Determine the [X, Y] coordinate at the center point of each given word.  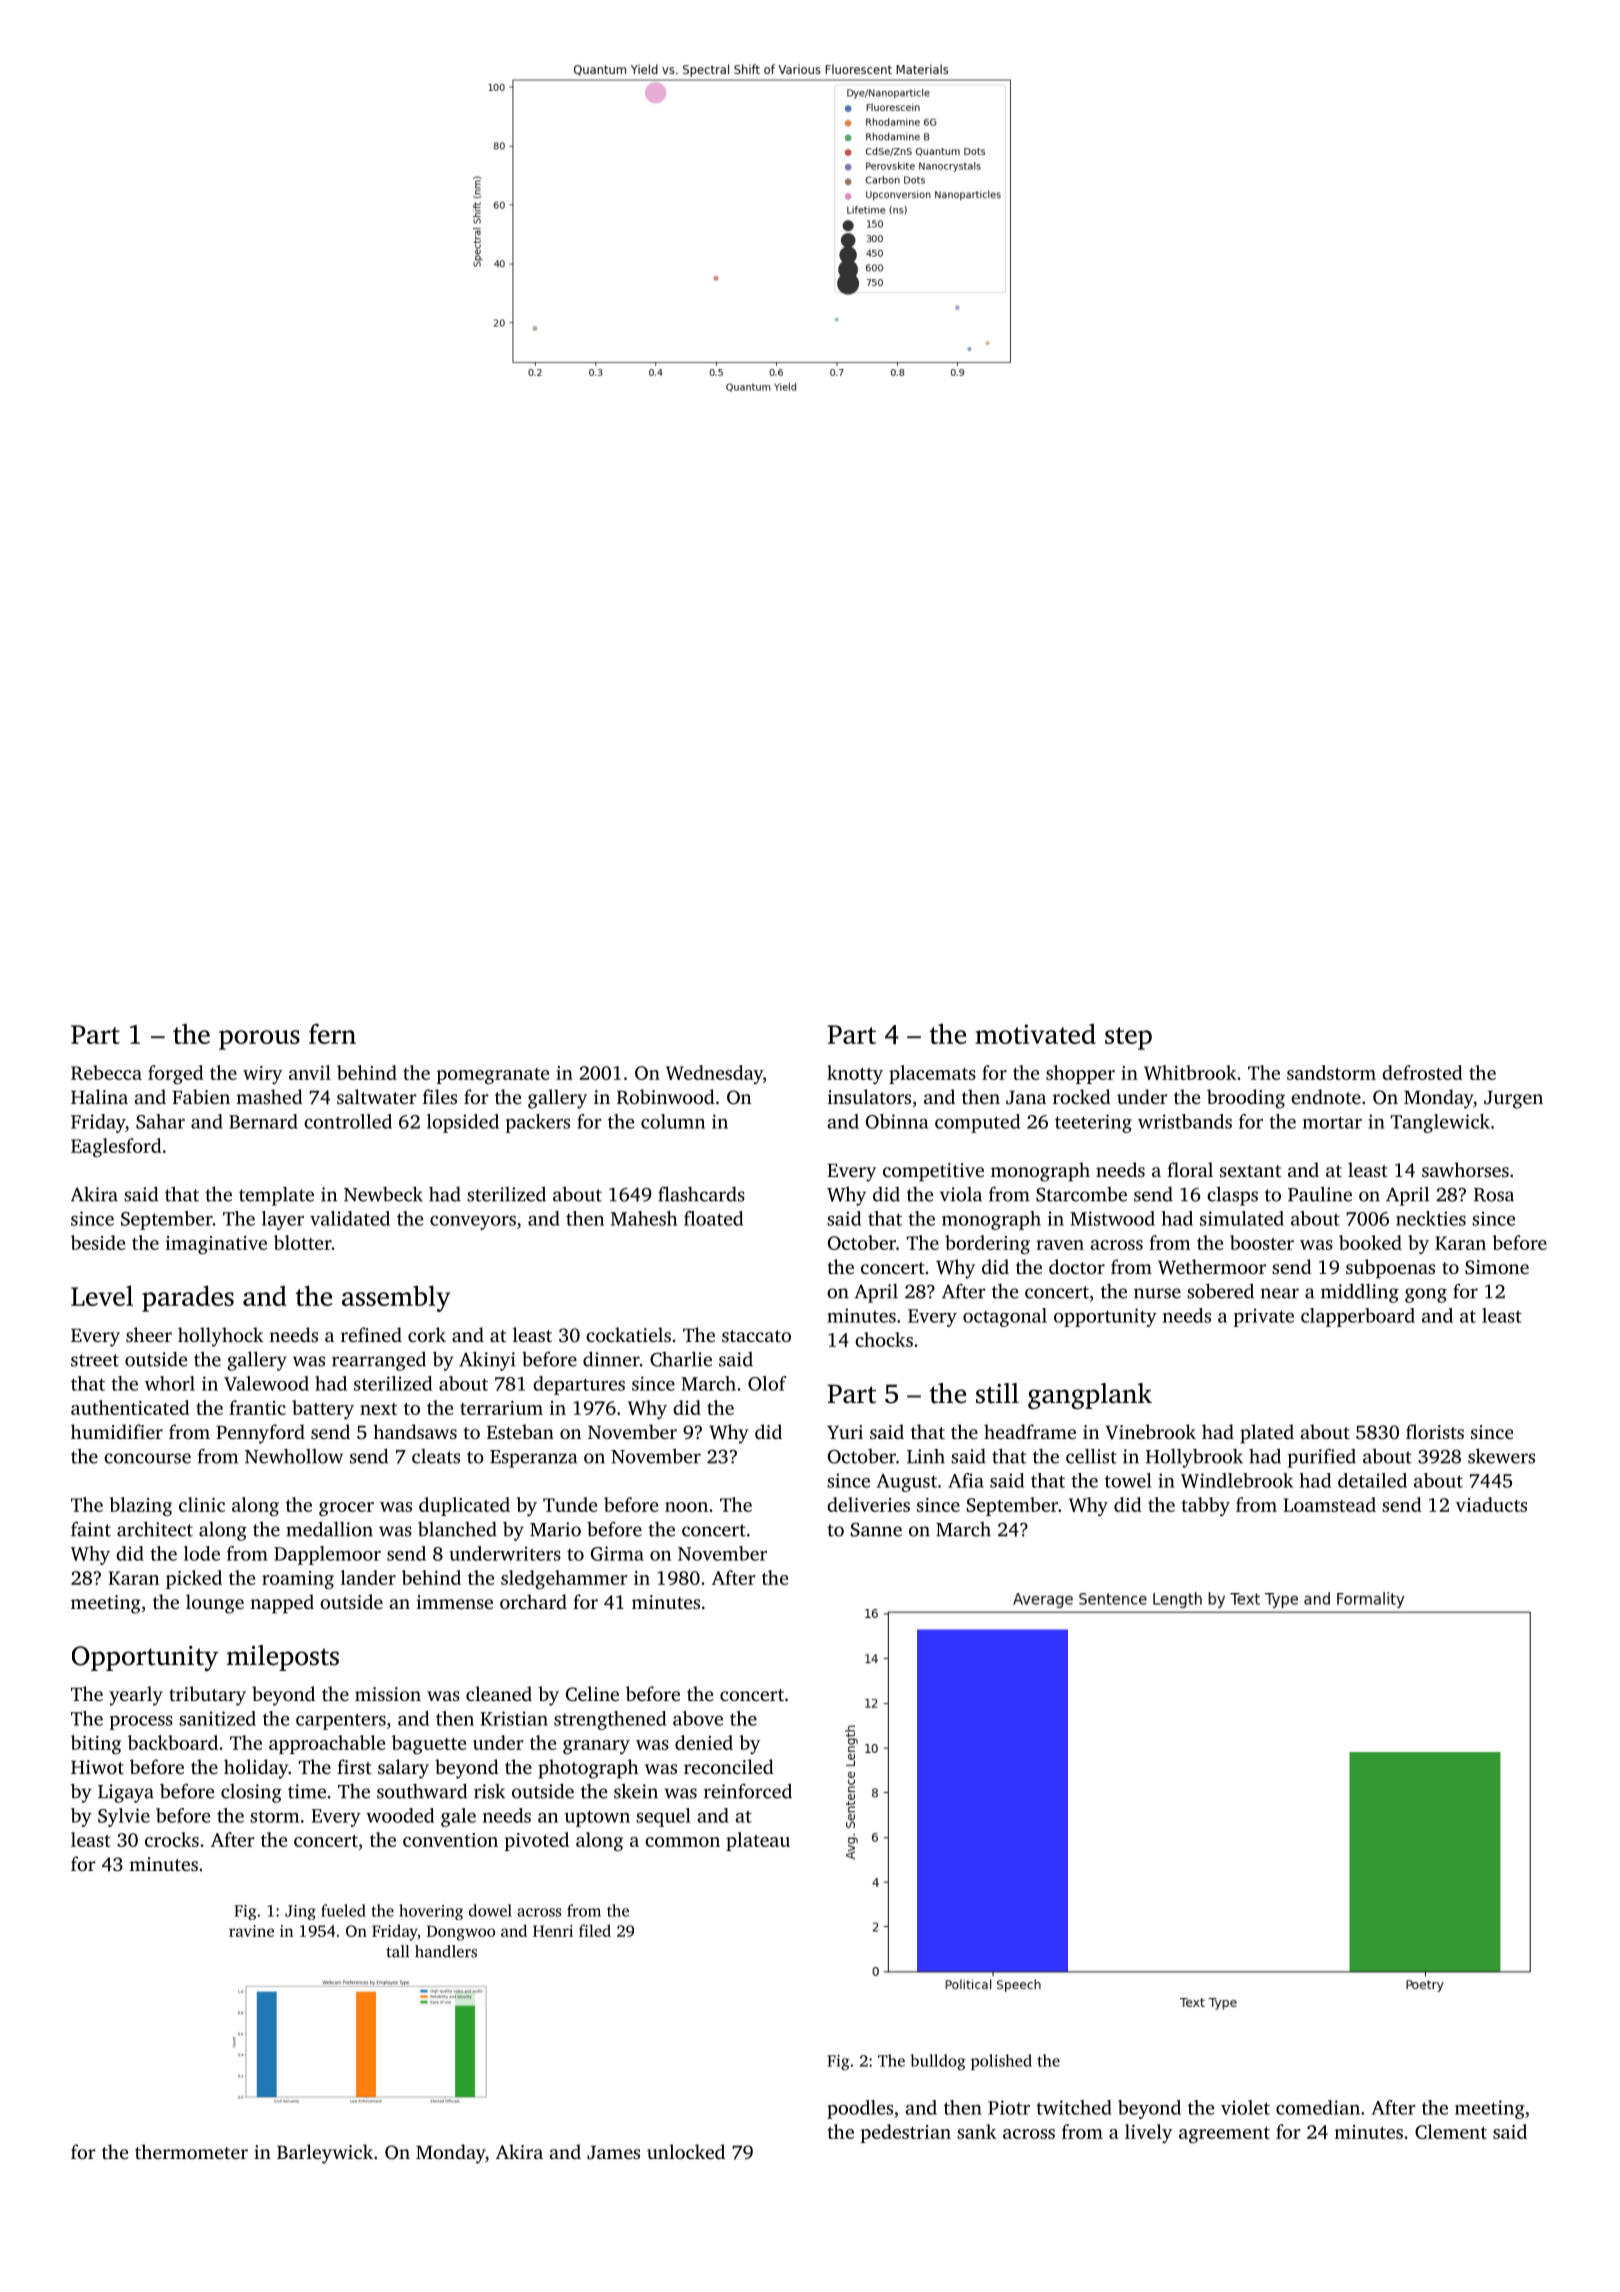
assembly [396, 1298]
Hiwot [97, 1767]
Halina [99, 1096]
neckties [1431, 1218]
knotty [855, 1074]
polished [1001, 2062]
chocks [884, 1339]
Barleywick [325, 2154]
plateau [758, 1841]
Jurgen [1513, 1100]
